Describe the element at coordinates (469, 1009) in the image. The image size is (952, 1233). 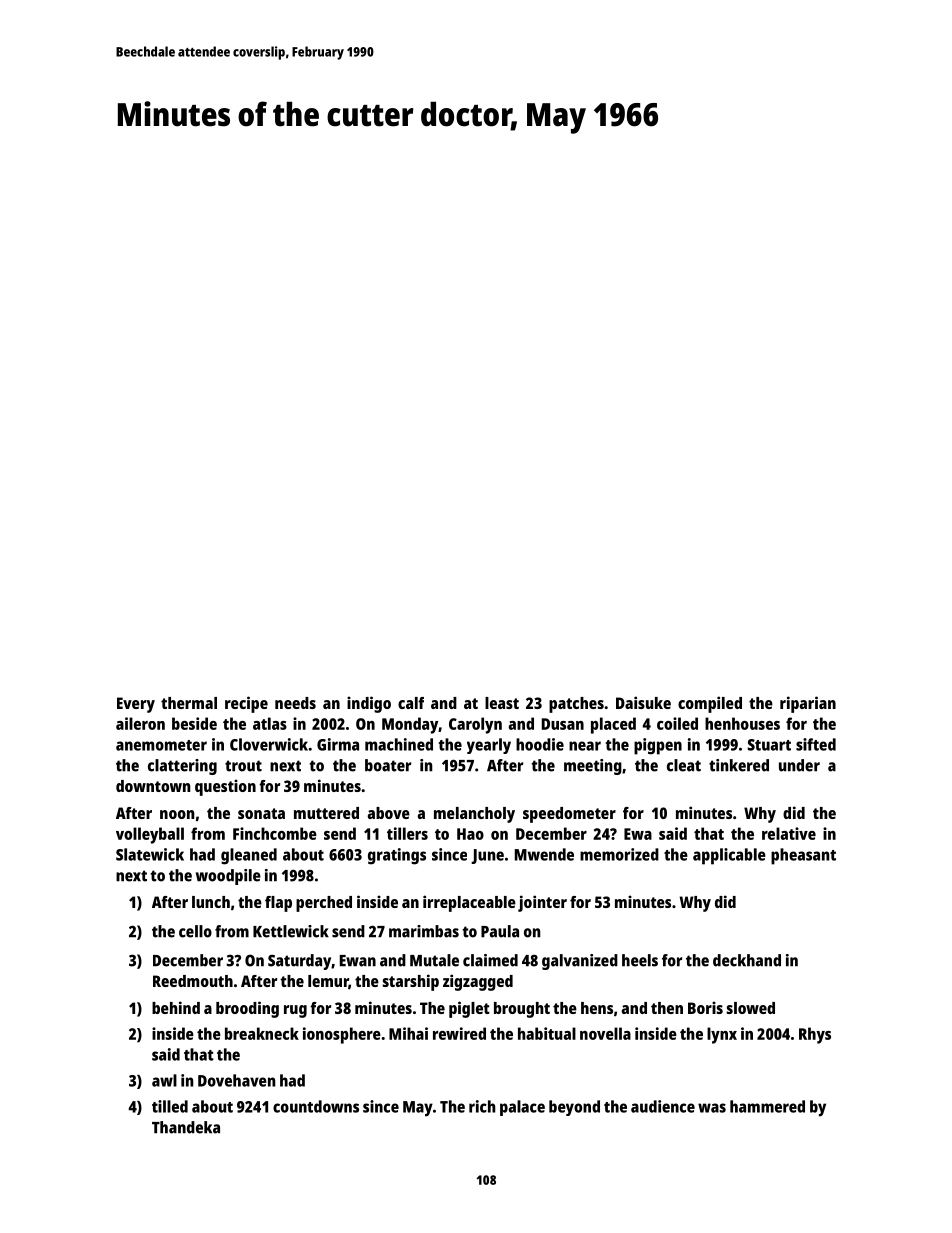
I see `piglet` at that location.
